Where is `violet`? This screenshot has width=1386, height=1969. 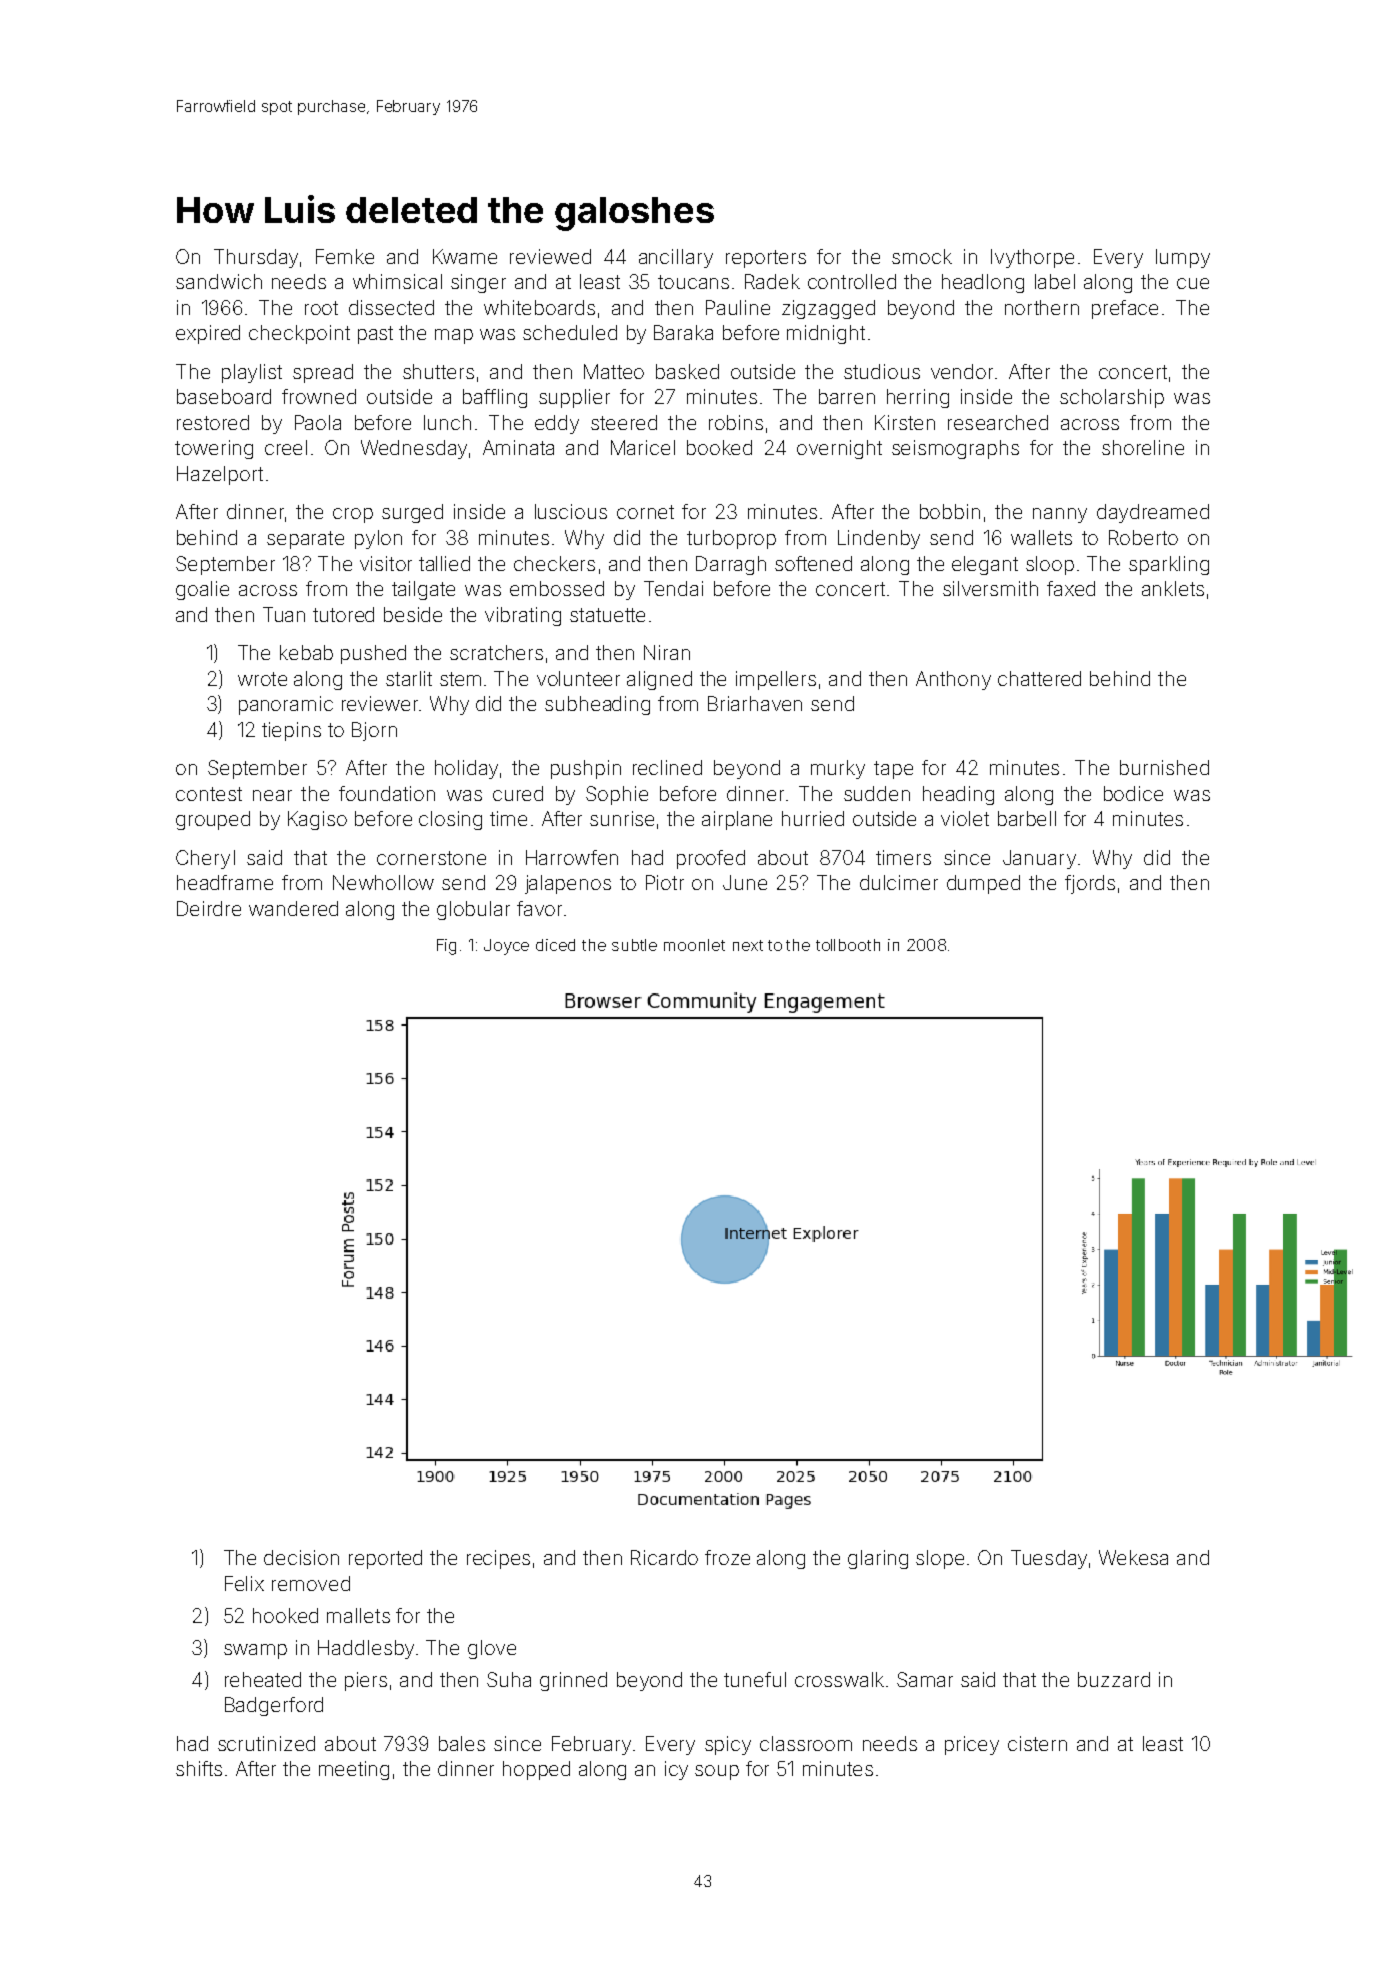
violet is located at coordinates (965, 818).
